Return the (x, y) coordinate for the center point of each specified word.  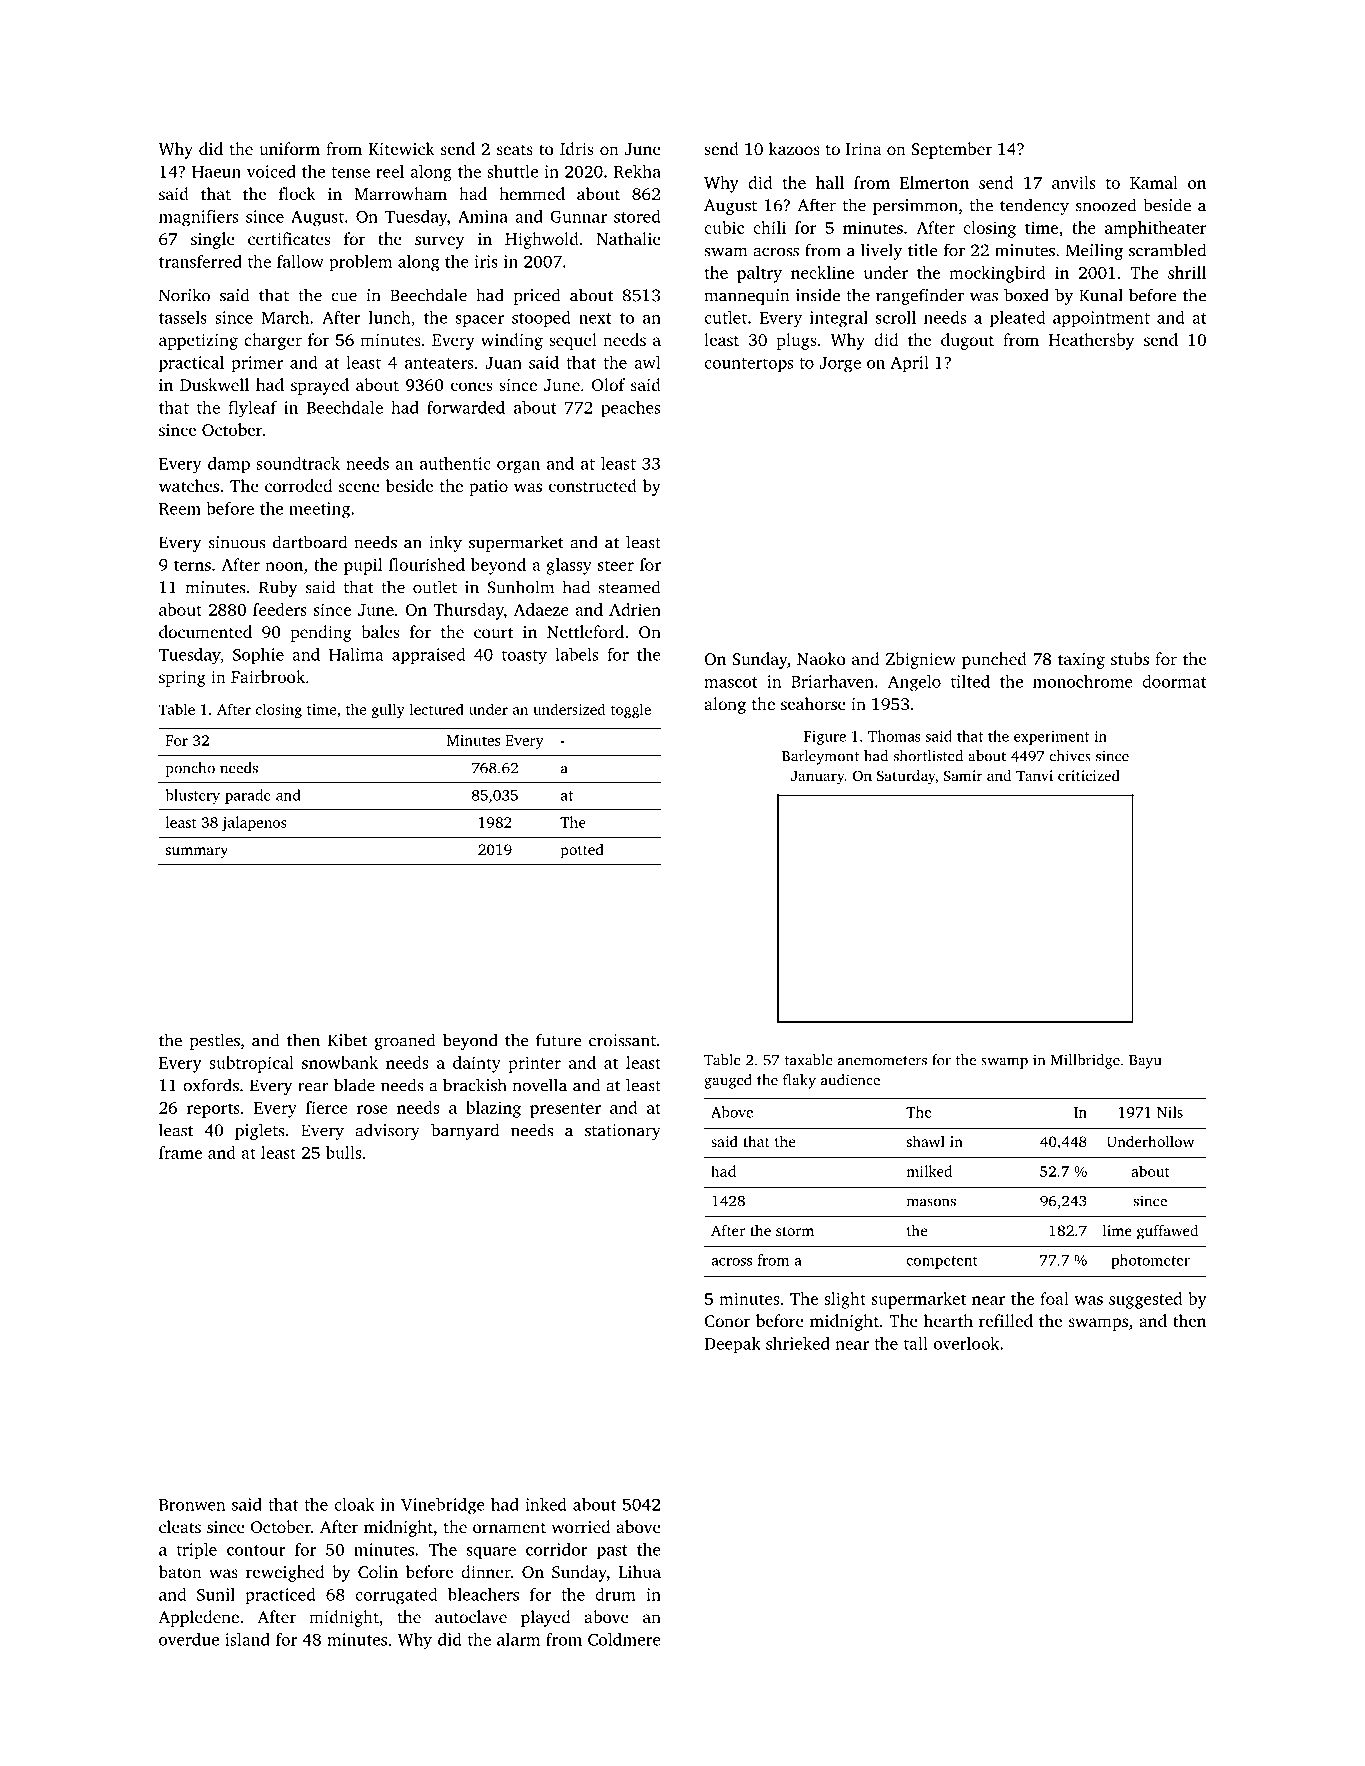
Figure (825, 738)
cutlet (725, 317)
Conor (727, 1321)
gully (388, 710)
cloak (354, 1504)
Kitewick (401, 148)
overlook (966, 1343)
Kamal (1154, 182)
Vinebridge (442, 1506)
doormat (1174, 681)
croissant (622, 1040)
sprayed (320, 386)
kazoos (794, 148)
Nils (1170, 1112)
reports (213, 1110)
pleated (1017, 319)
